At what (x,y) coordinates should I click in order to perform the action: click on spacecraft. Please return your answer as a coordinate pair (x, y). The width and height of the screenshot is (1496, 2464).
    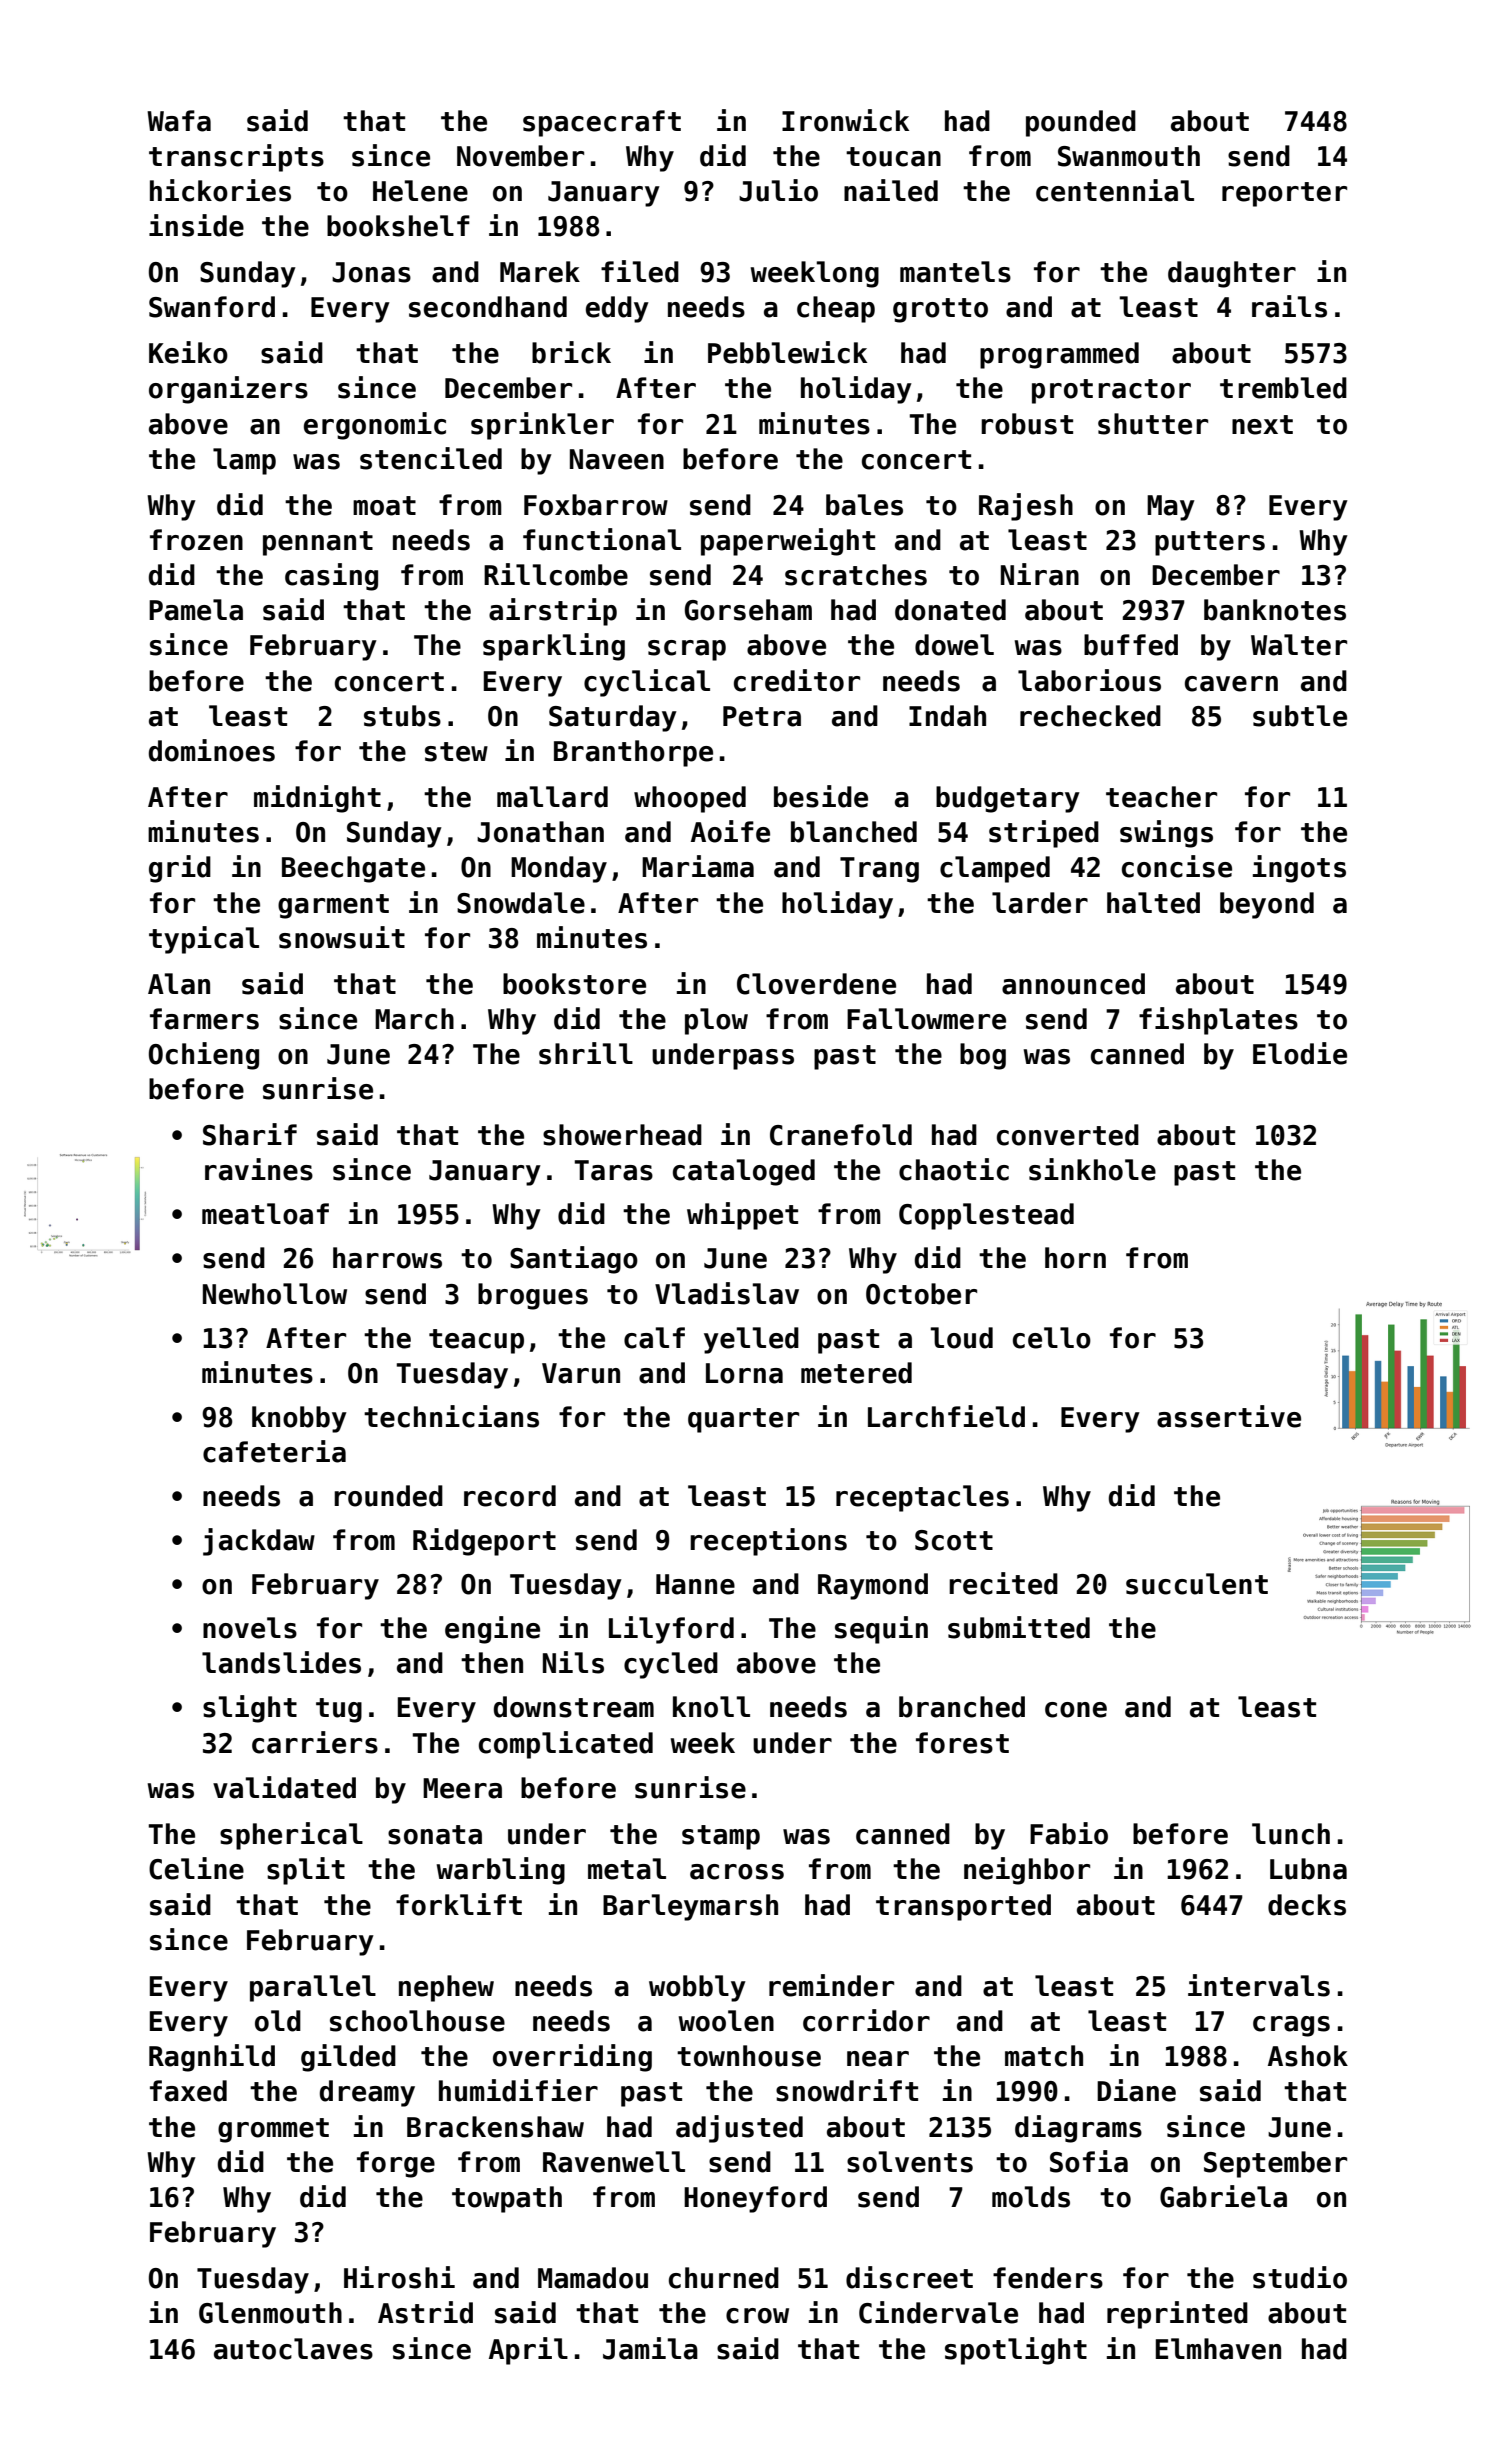
    Looking at the image, I should click on (602, 123).
